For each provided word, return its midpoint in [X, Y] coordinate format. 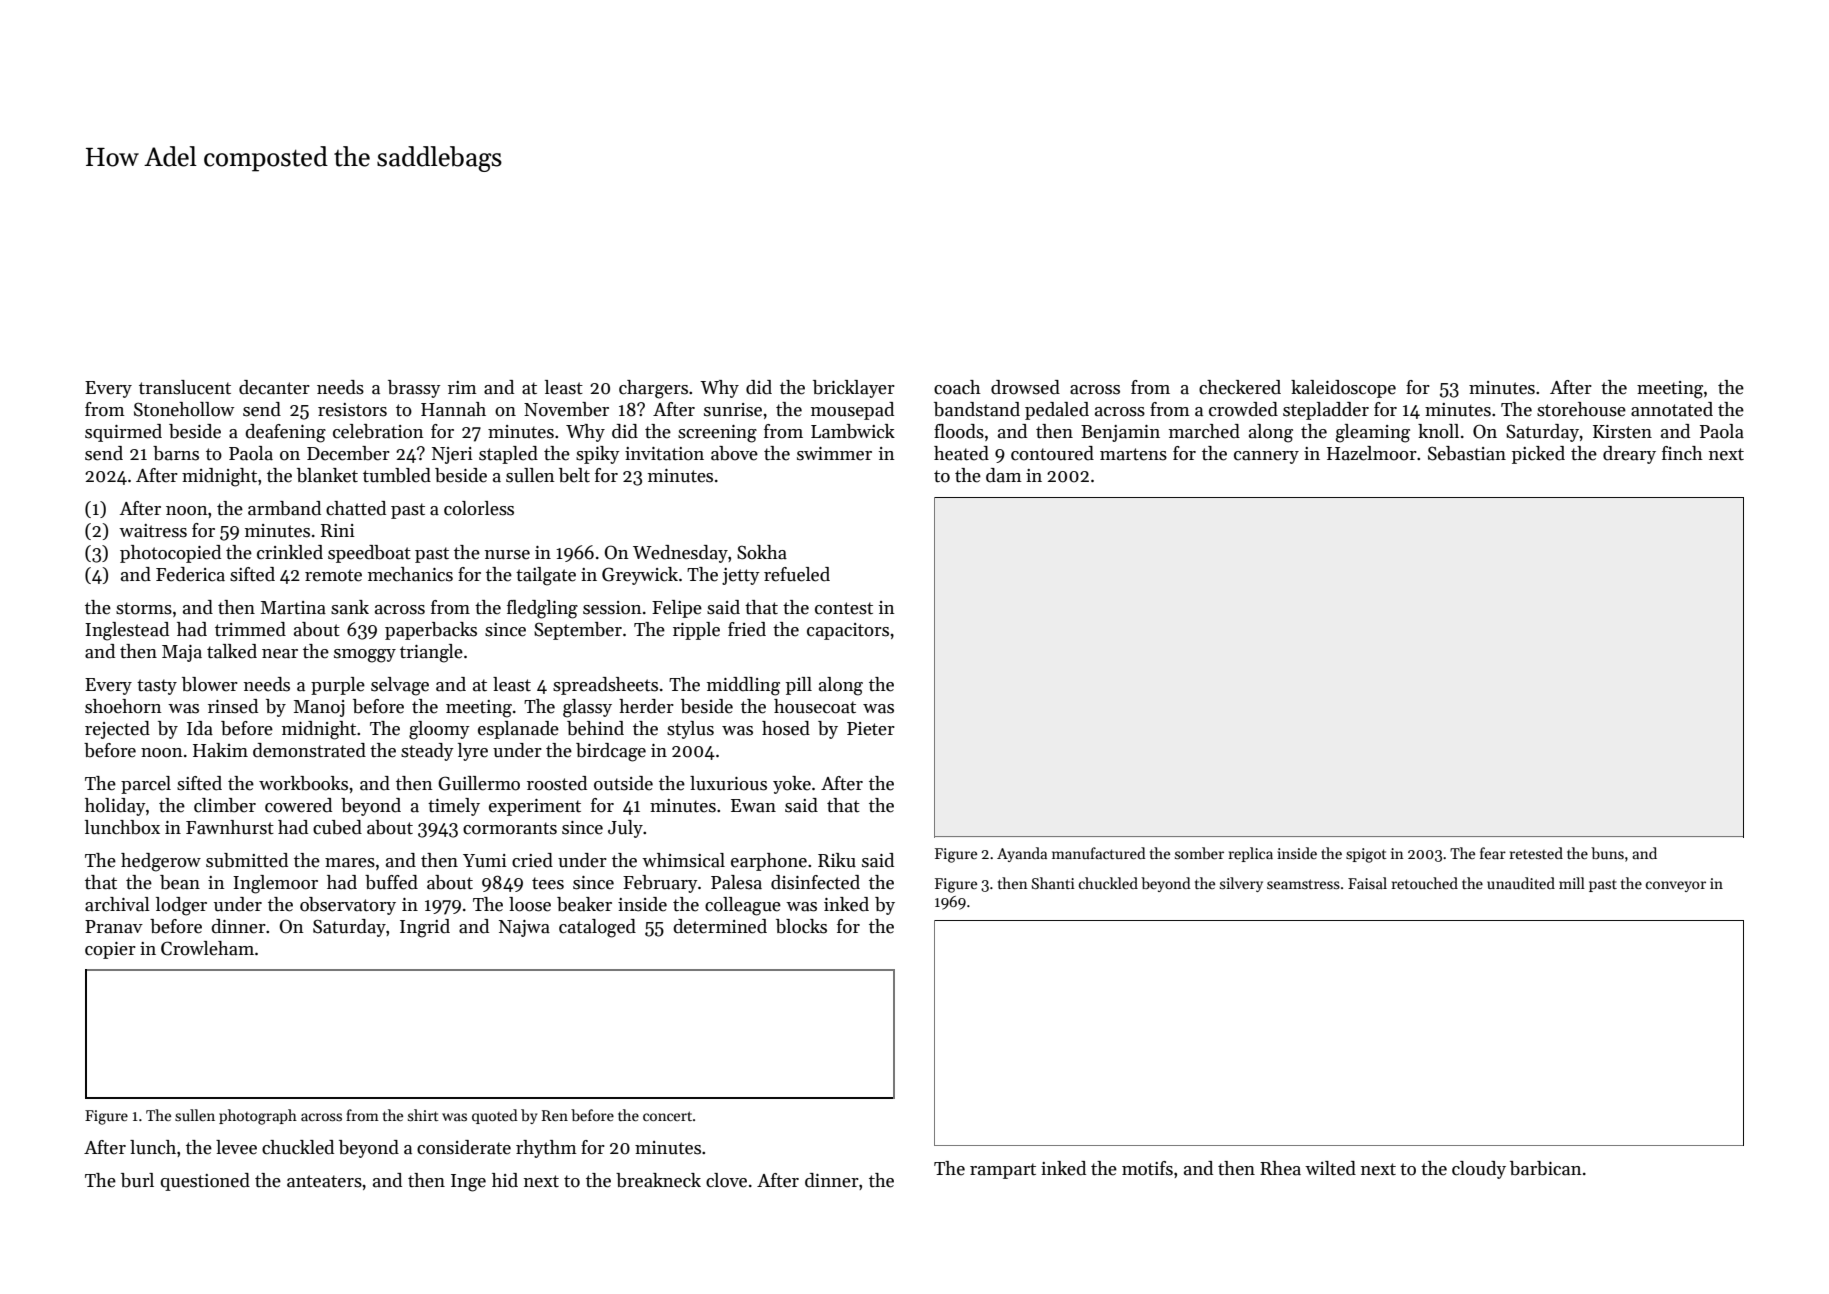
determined [720, 926]
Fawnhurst [230, 827]
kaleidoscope [1343, 389]
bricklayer [854, 389]
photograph [258, 1117]
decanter [274, 387]
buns [1607, 853]
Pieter [871, 729]
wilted [1330, 1168]
